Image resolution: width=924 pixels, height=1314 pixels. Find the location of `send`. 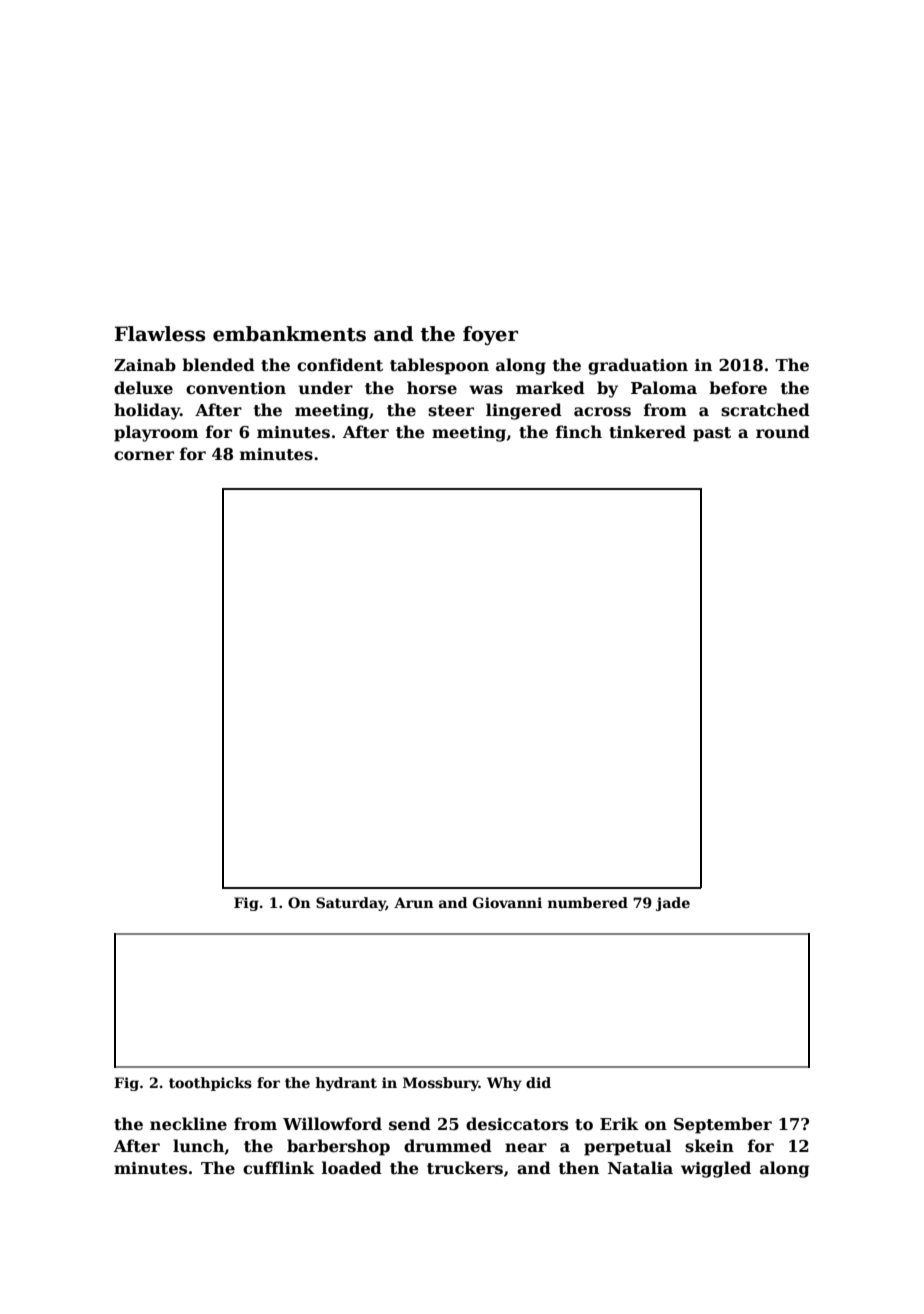

send is located at coordinates (410, 1124).
